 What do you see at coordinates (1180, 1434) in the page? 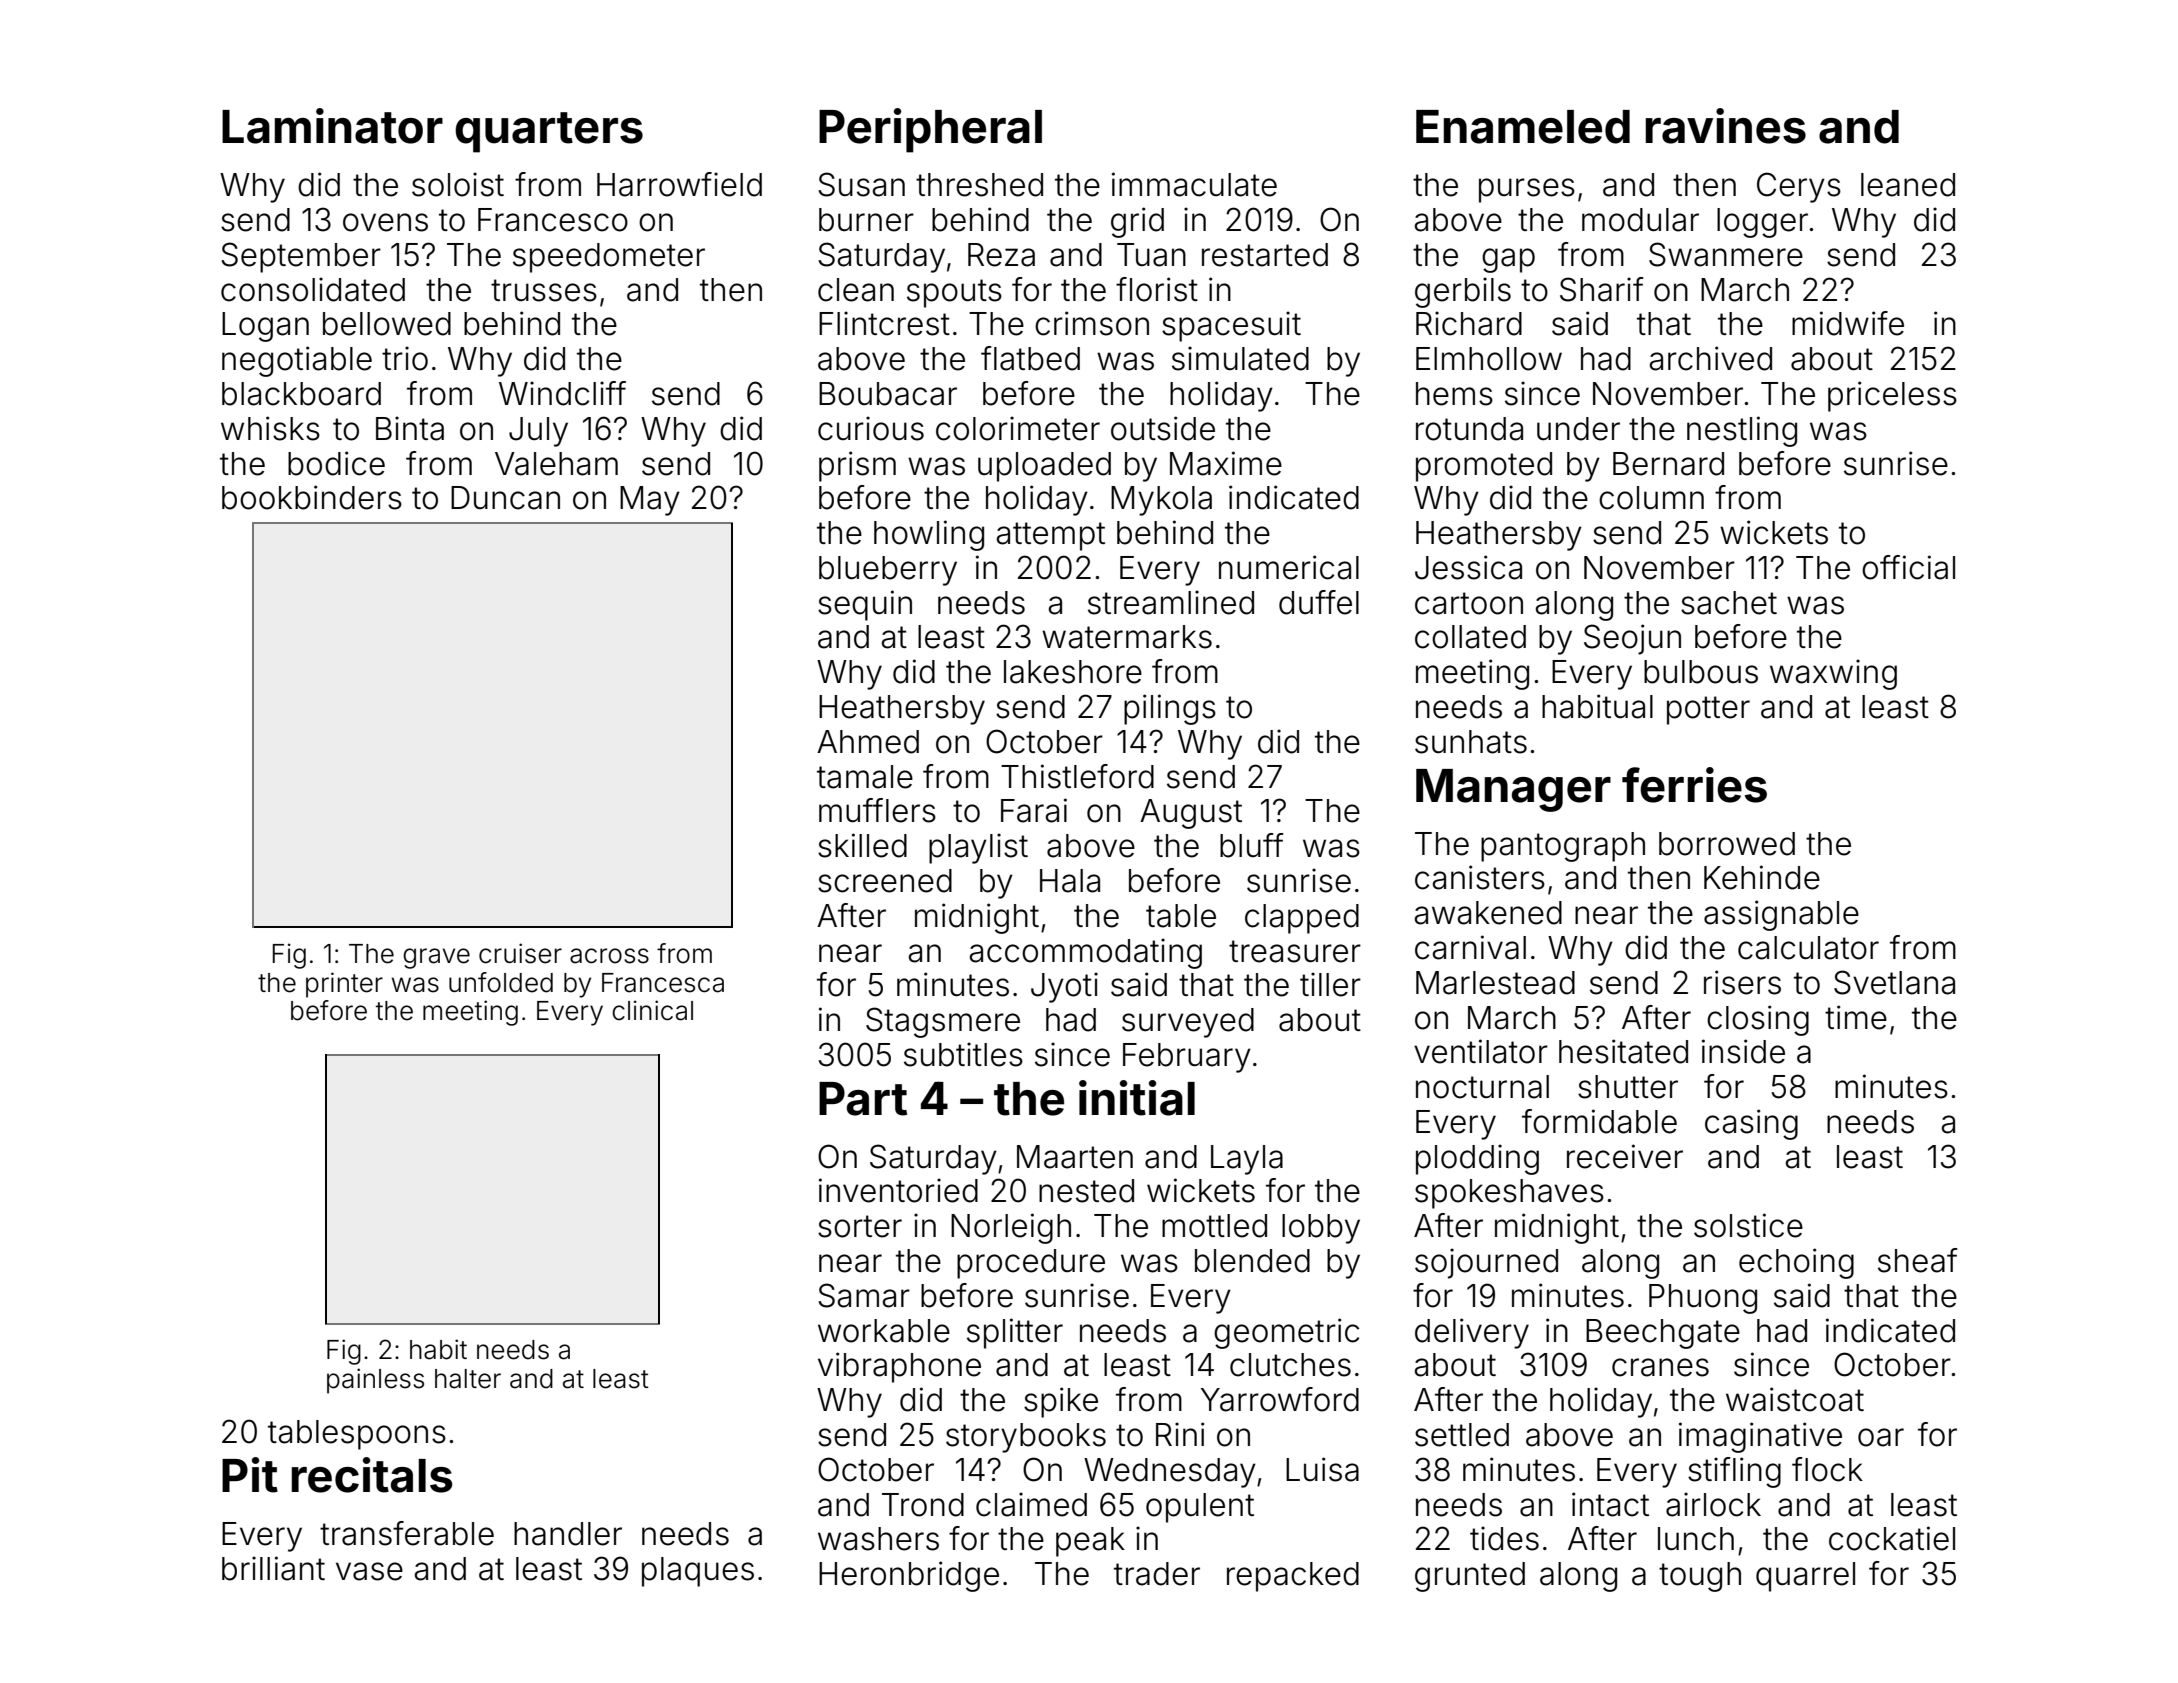
I see `Rini` at bounding box center [1180, 1434].
